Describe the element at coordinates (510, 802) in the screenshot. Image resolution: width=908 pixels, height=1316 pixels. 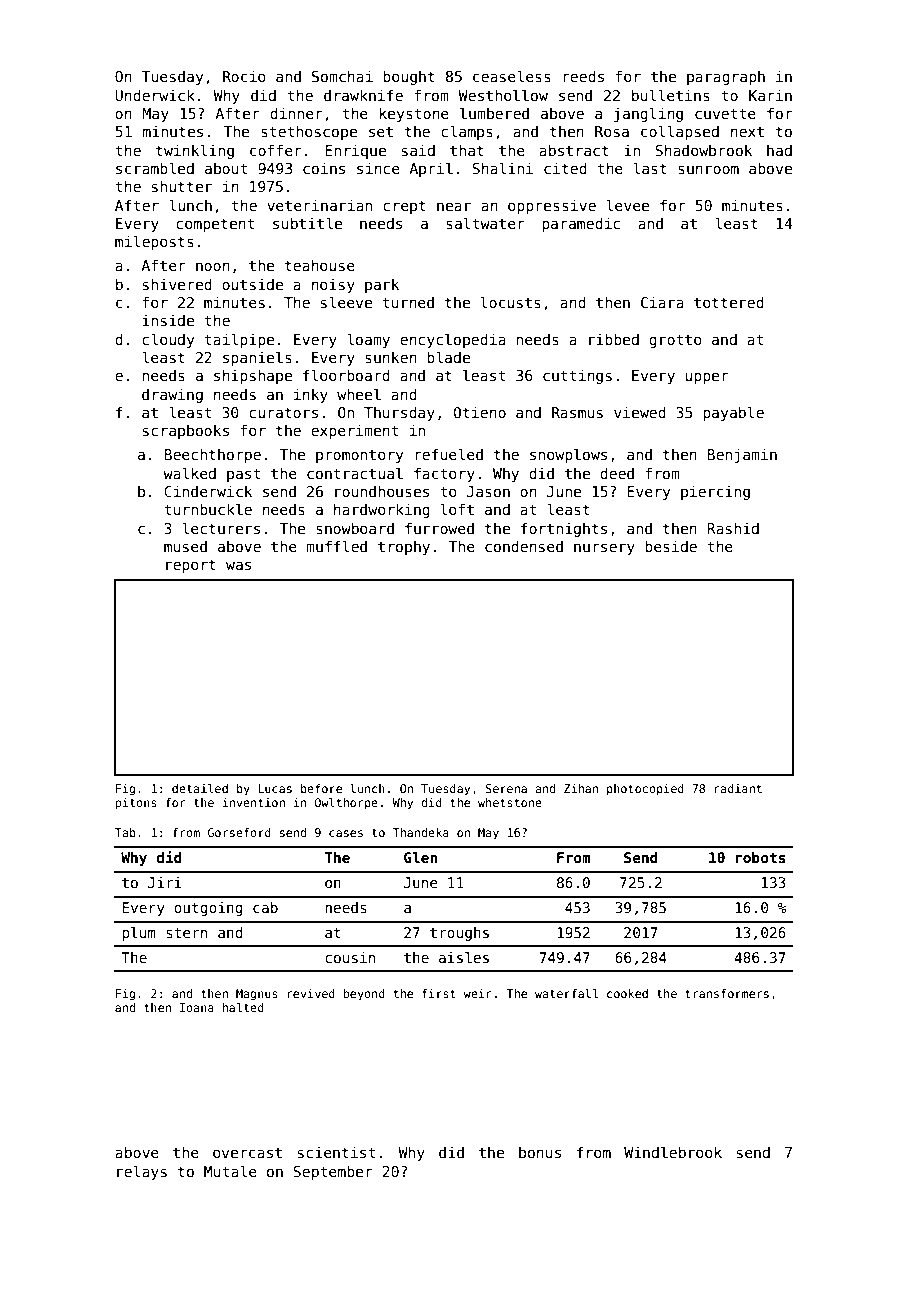
I see `whetstone` at that location.
